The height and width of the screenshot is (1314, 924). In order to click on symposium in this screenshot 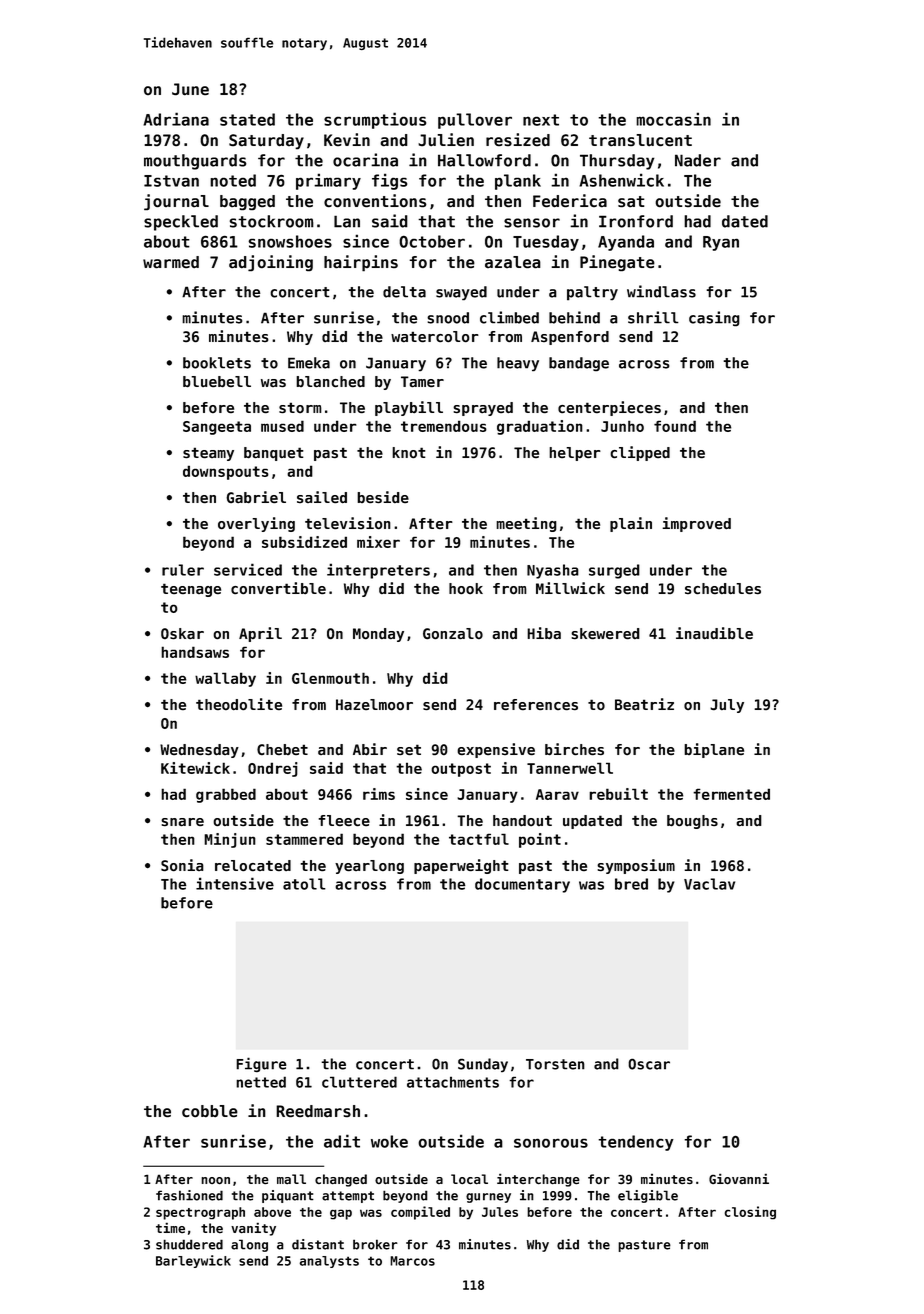, I will do `click(636, 866)`.
